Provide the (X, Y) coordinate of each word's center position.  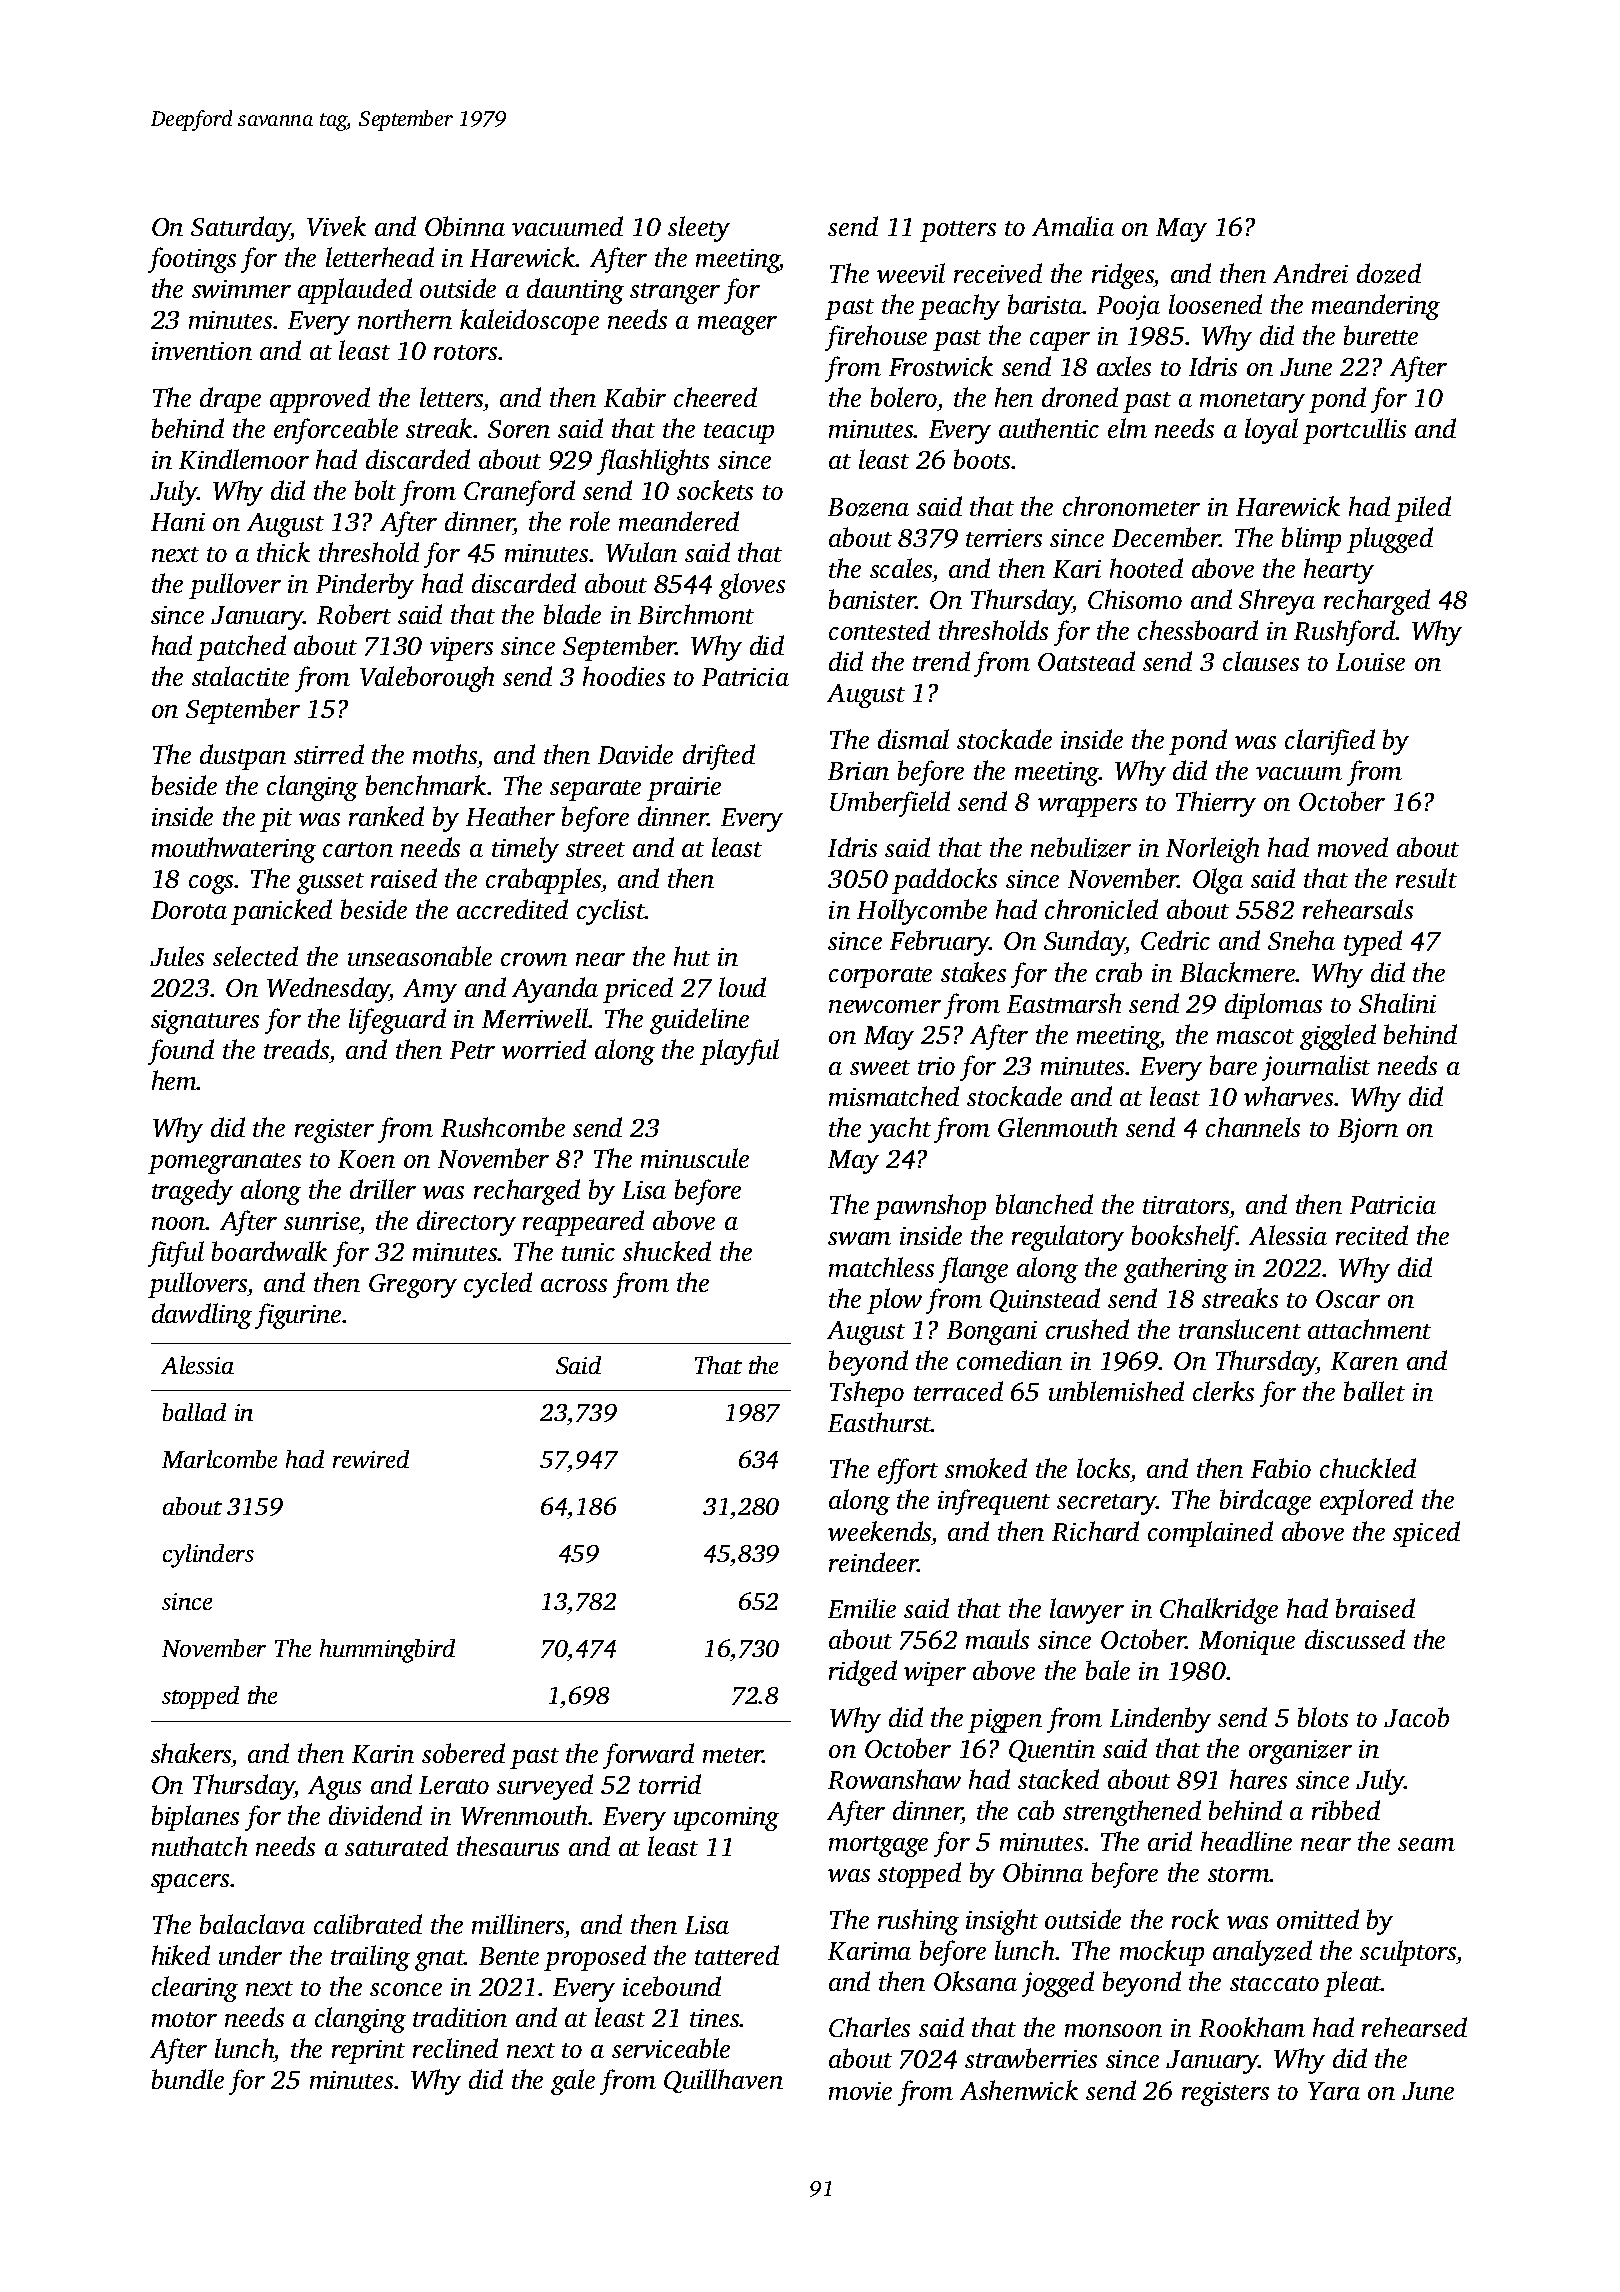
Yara (1334, 2091)
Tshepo (867, 1394)
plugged (1390, 540)
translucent (1240, 1329)
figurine (298, 1316)
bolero (904, 397)
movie (860, 2091)
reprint (368, 2052)
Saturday (241, 229)
